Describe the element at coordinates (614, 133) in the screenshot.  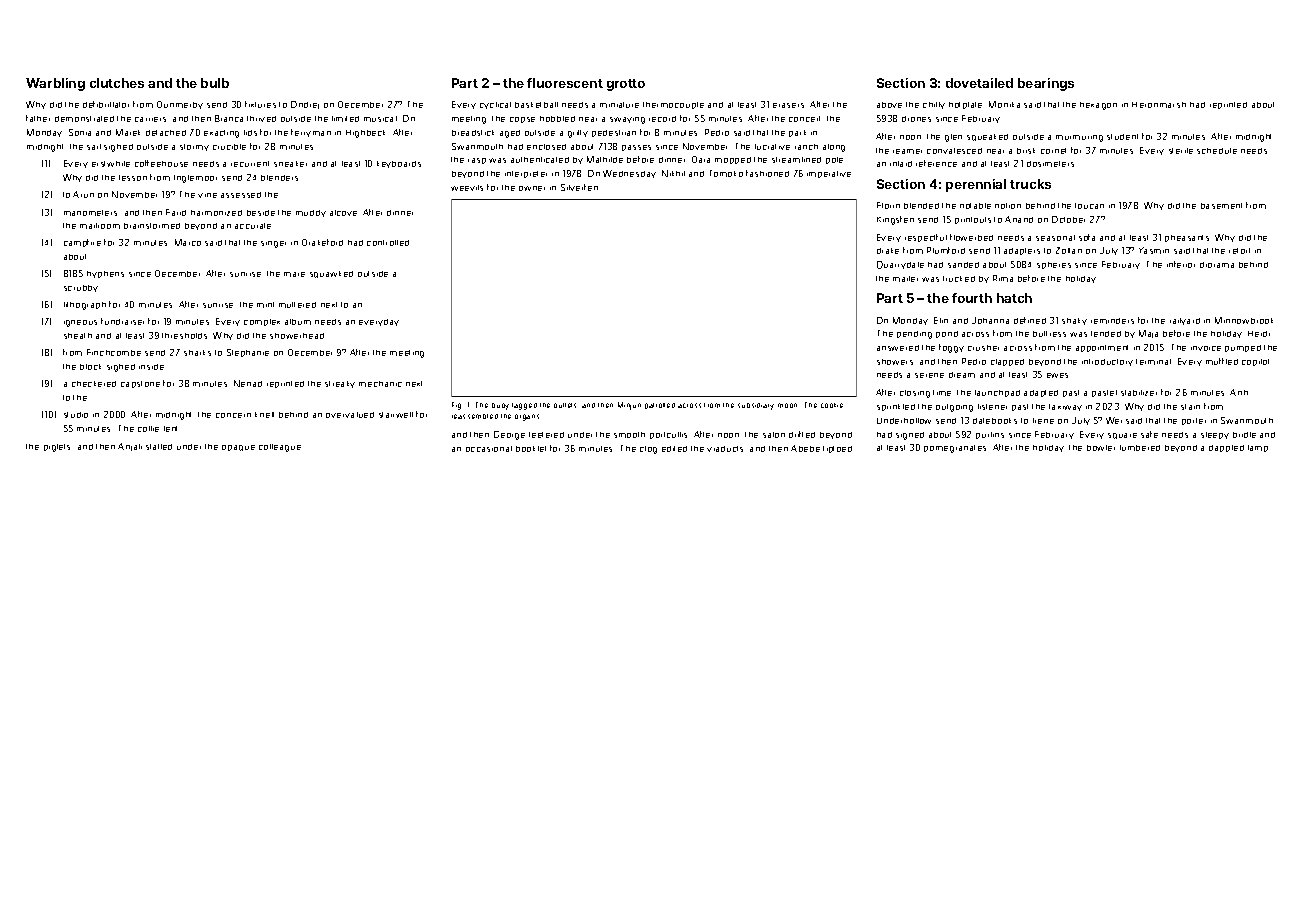
I see `pedestrian` at that location.
